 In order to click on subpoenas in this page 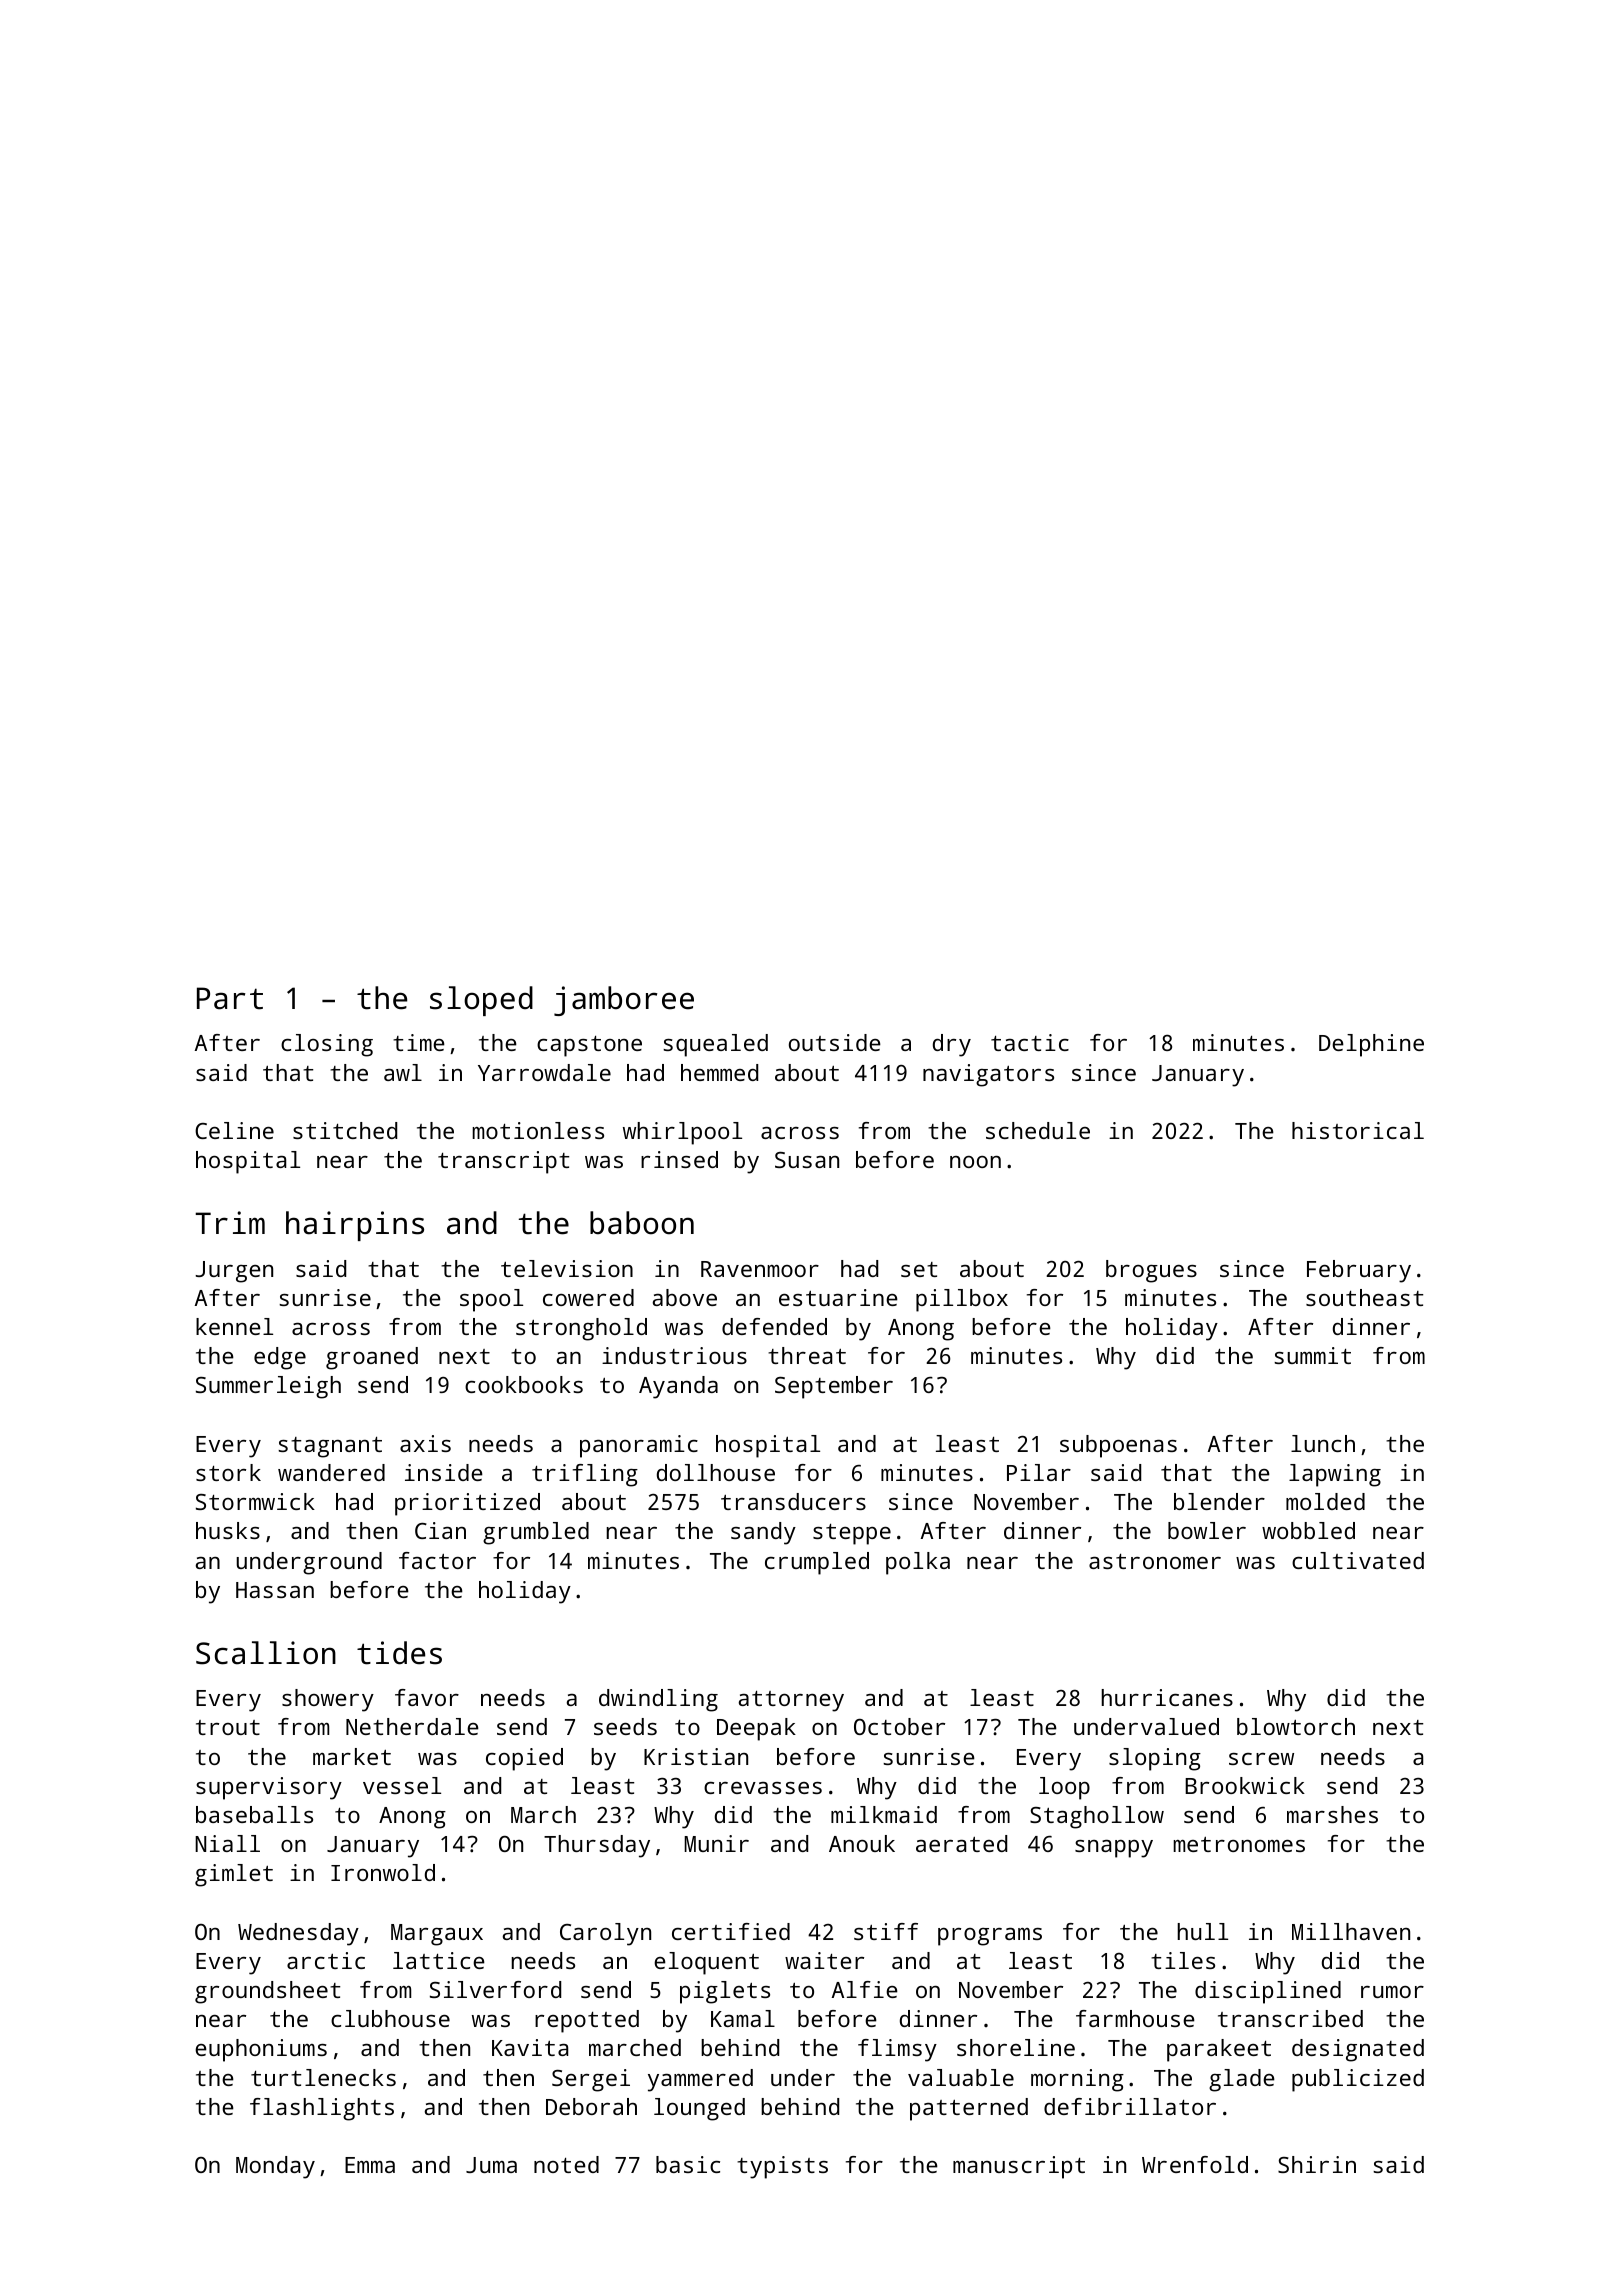, I will do `click(1118, 1446)`.
